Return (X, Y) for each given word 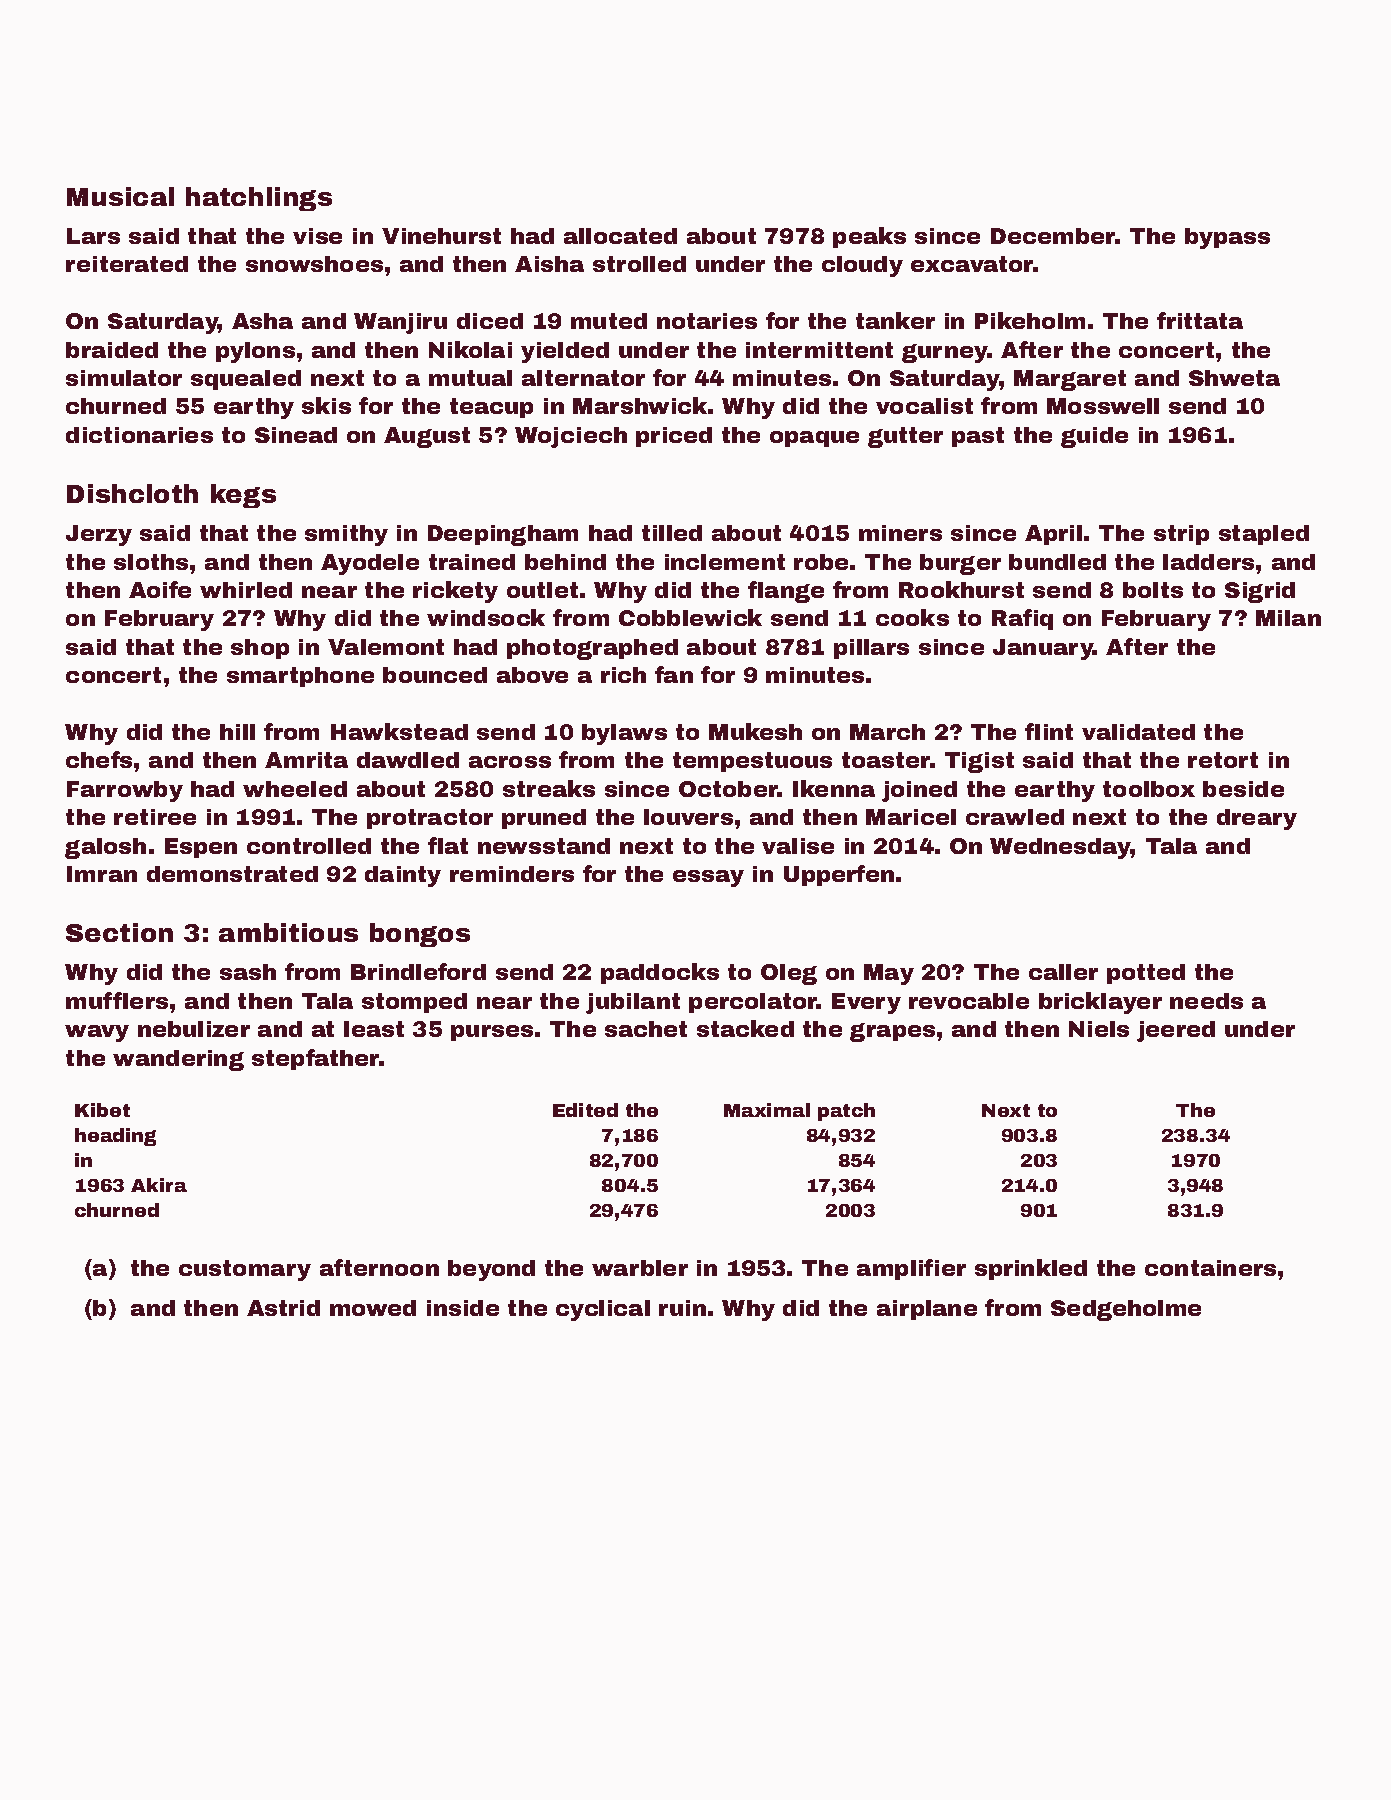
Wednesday (1061, 848)
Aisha (549, 264)
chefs (99, 759)
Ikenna (834, 788)
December (1053, 236)
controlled (309, 846)
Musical (120, 196)
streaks (549, 788)
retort (1223, 760)
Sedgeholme (1126, 1310)
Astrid (283, 1308)
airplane (927, 1310)
